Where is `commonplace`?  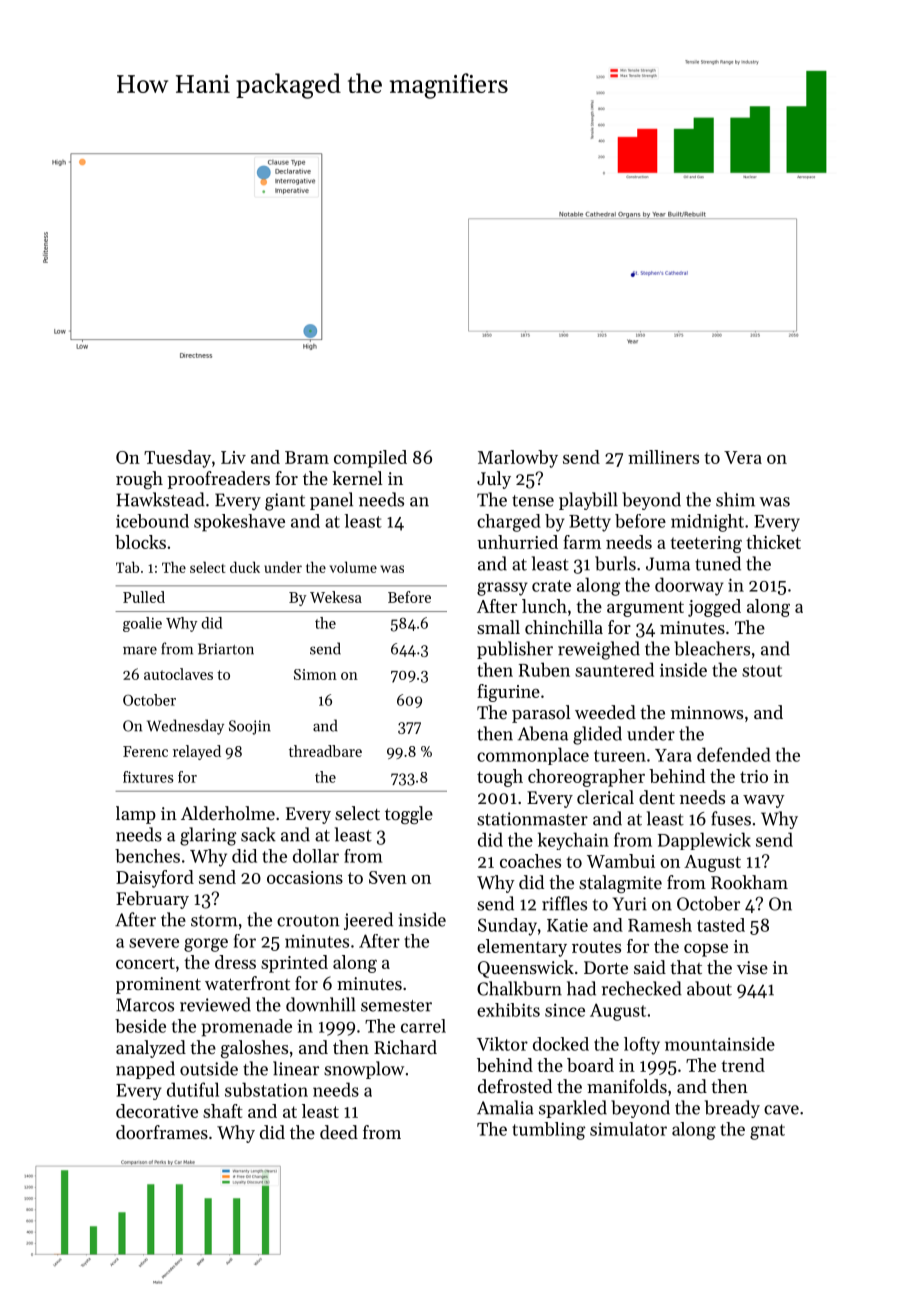 commonplace is located at coordinates (533, 756).
